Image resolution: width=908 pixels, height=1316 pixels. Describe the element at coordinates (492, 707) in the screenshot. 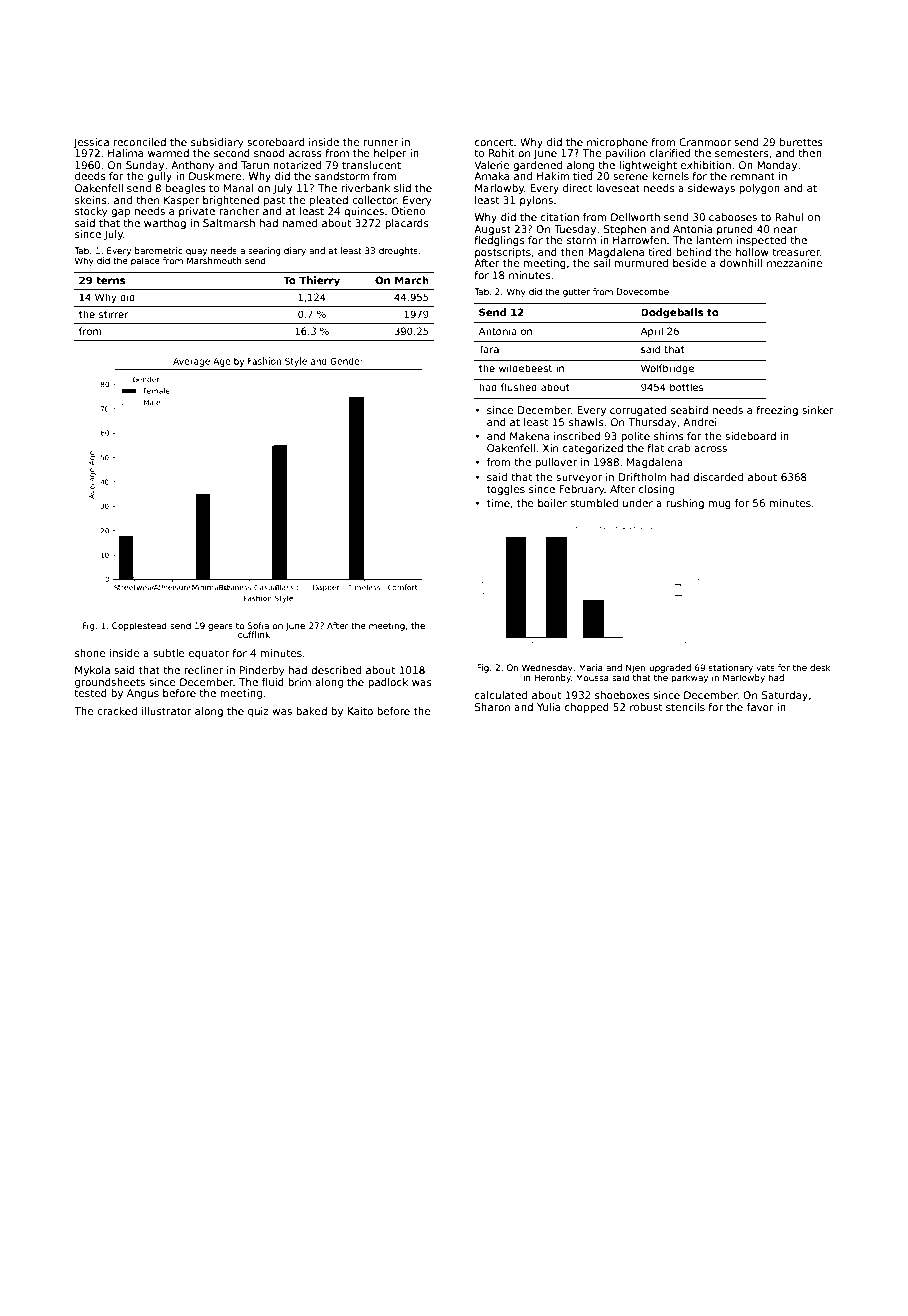

I see `Sharon` at that location.
